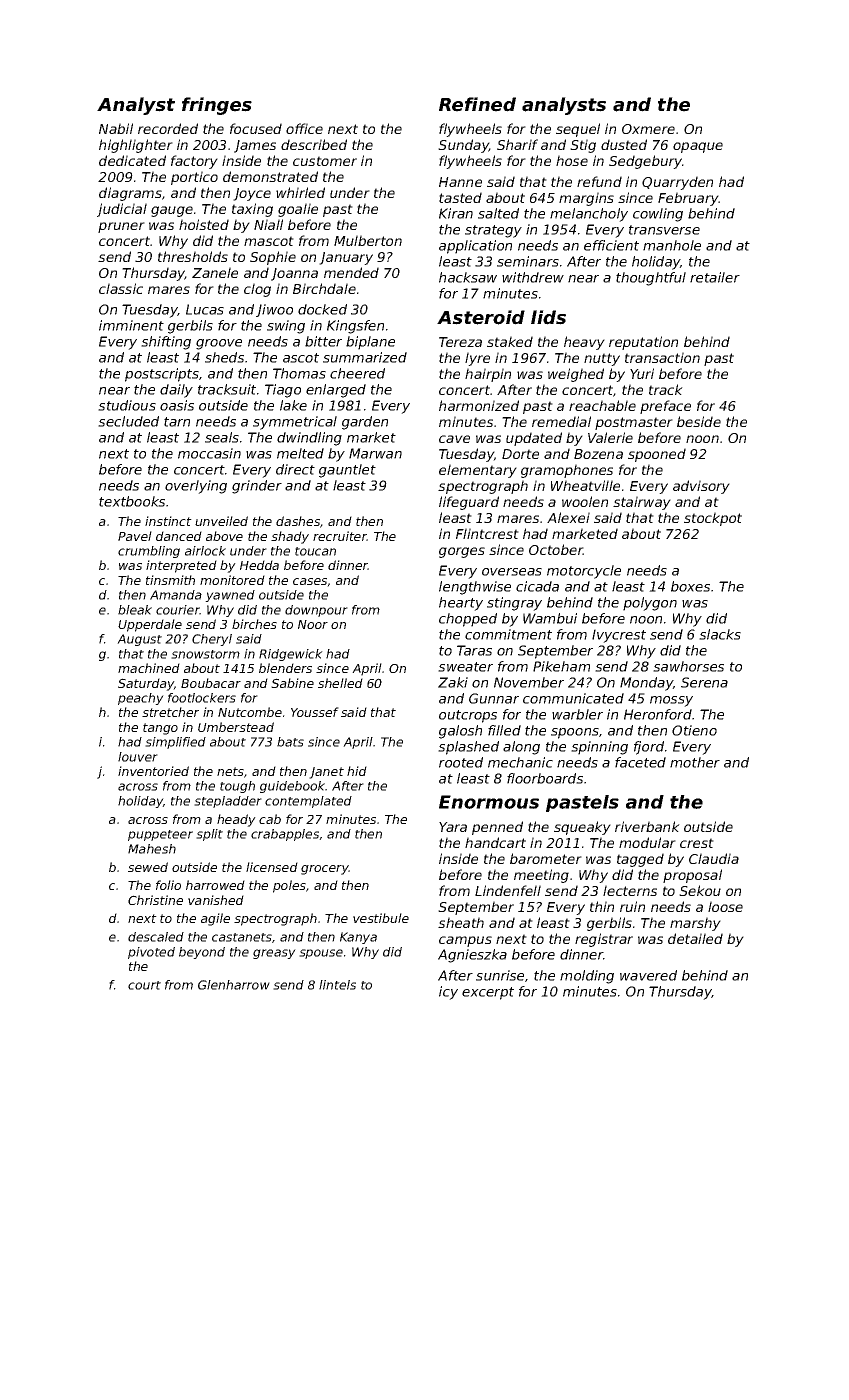 The width and height of the screenshot is (849, 1400). Describe the element at coordinates (578, 130) in the screenshot. I see `sequel` at that location.
